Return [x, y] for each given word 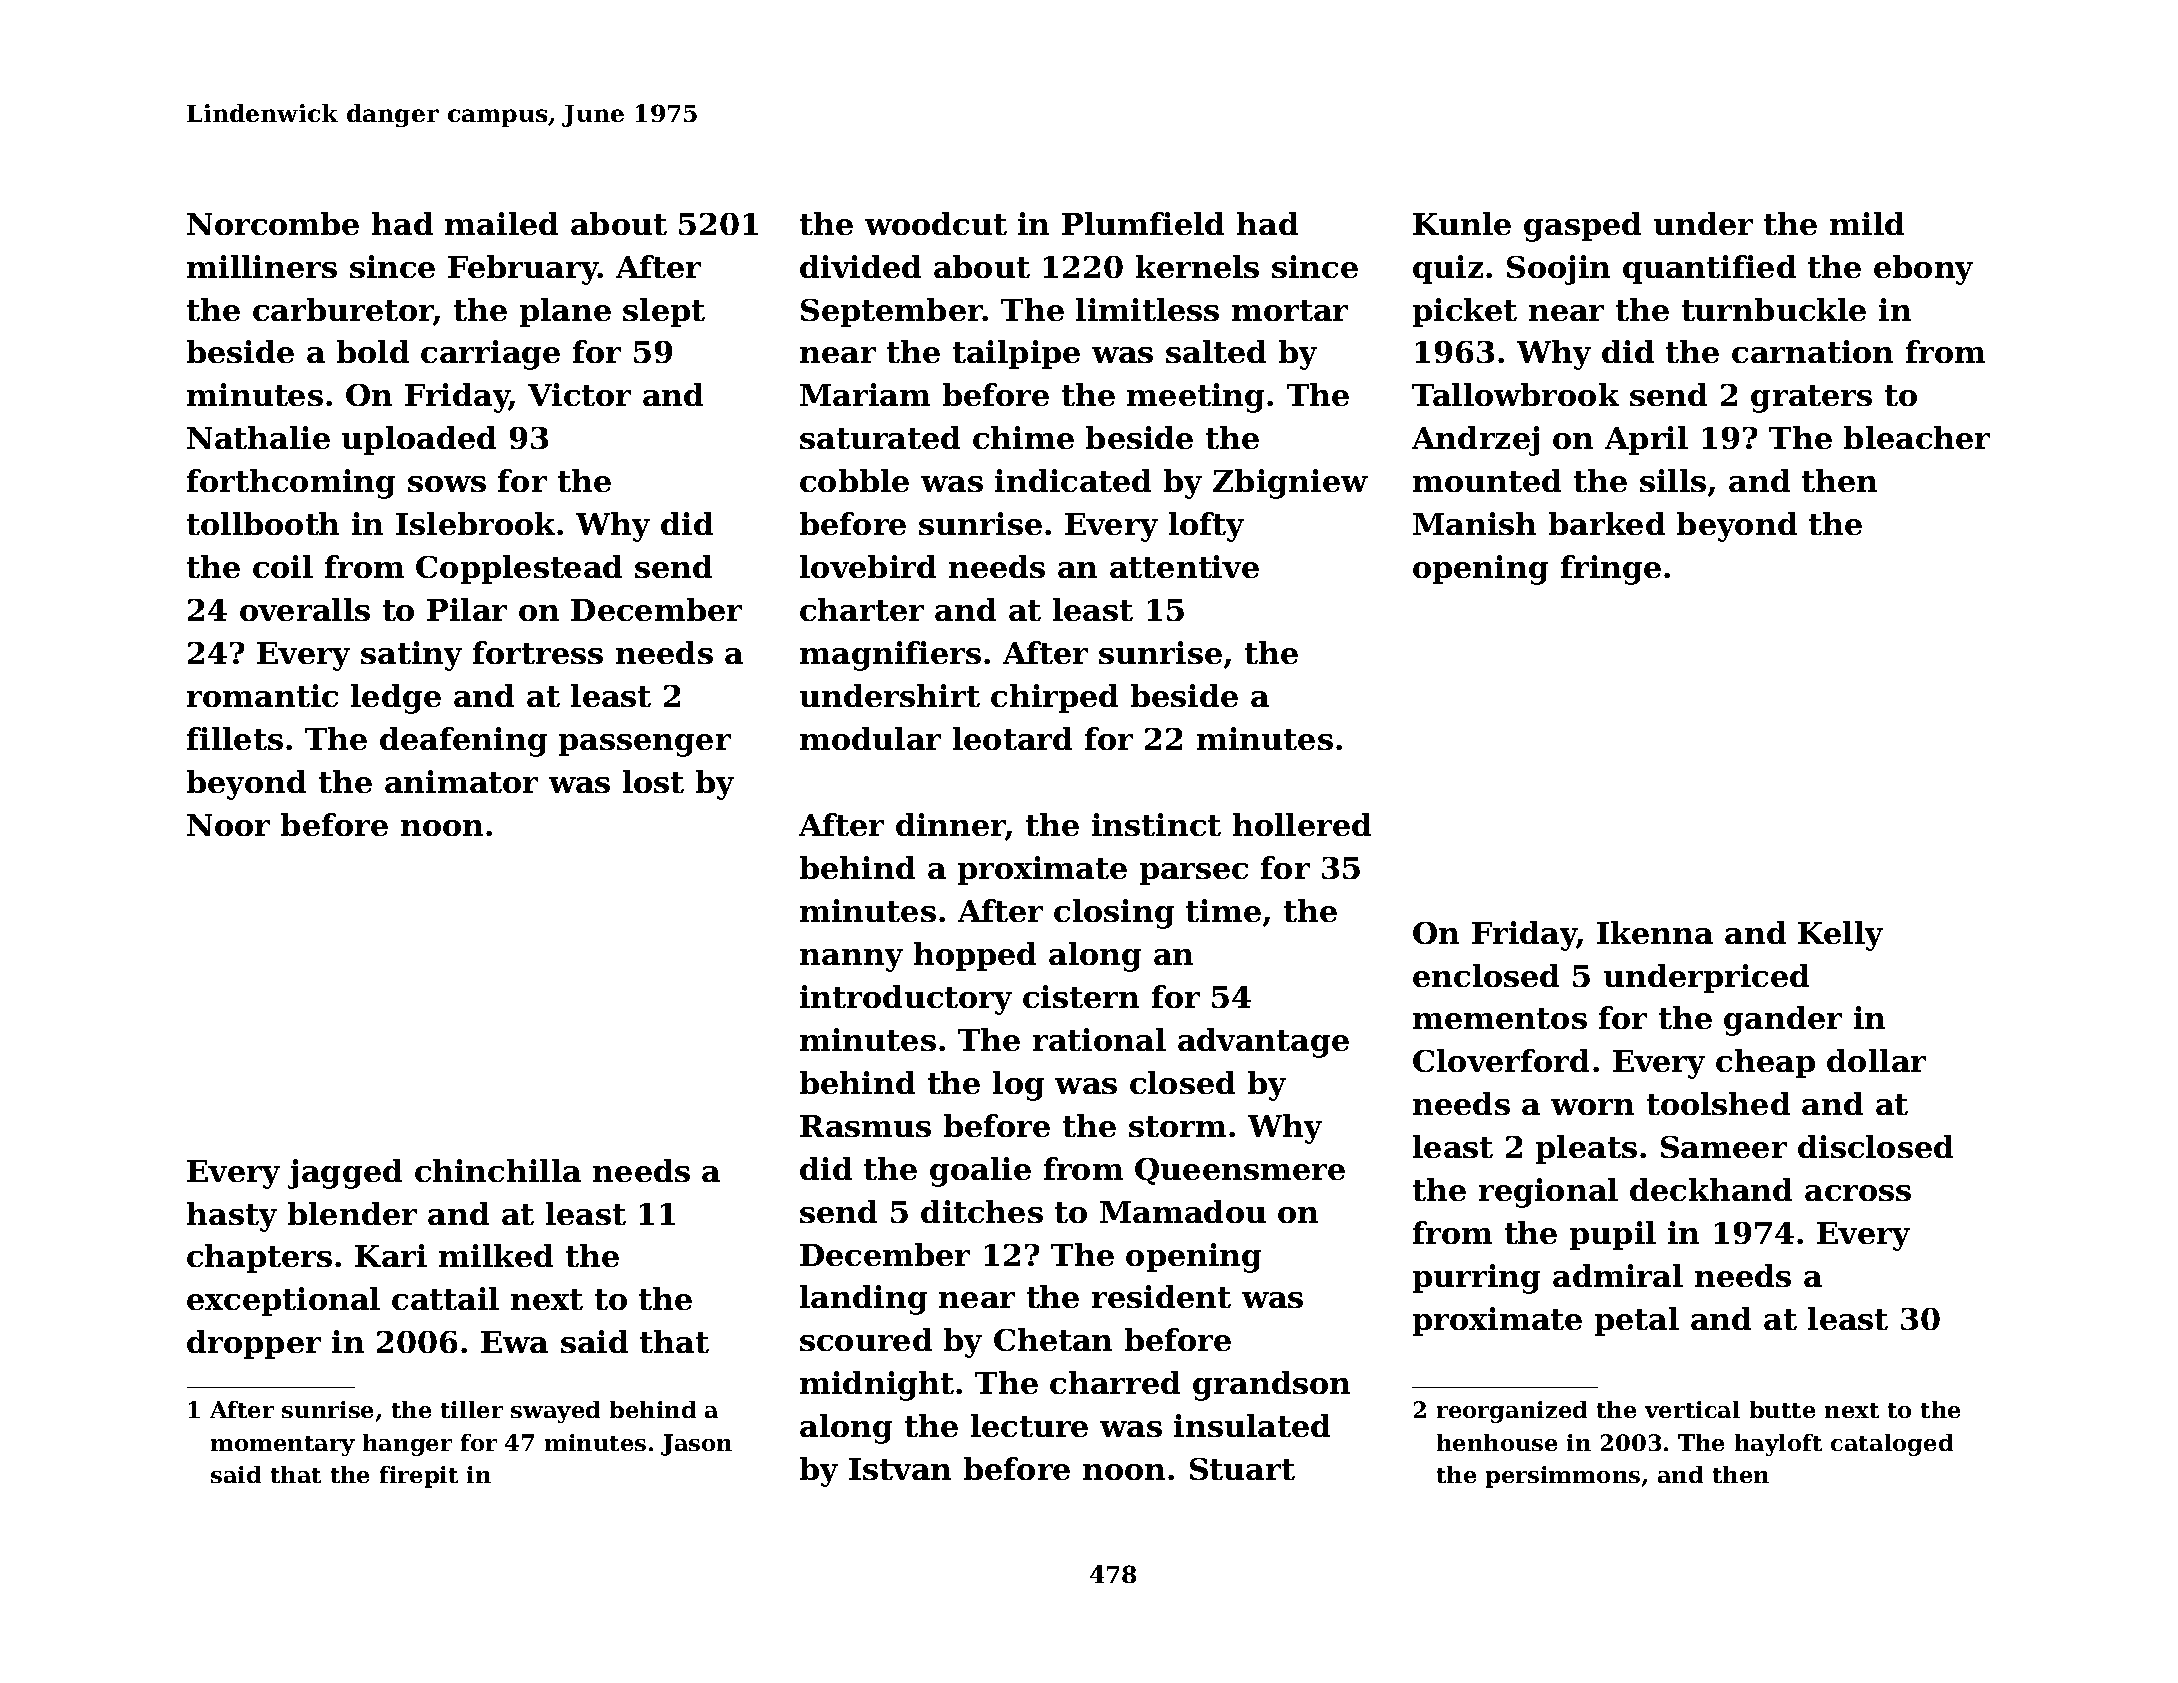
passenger [645, 745]
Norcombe [273, 223]
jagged [345, 1174]
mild [1867, 223]
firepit [419, 1477]
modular [870, 738]
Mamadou [1183, 1211]
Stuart [1242, 1469]
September [892, 312]
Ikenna [1655, 932]
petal [1637, 1321]
